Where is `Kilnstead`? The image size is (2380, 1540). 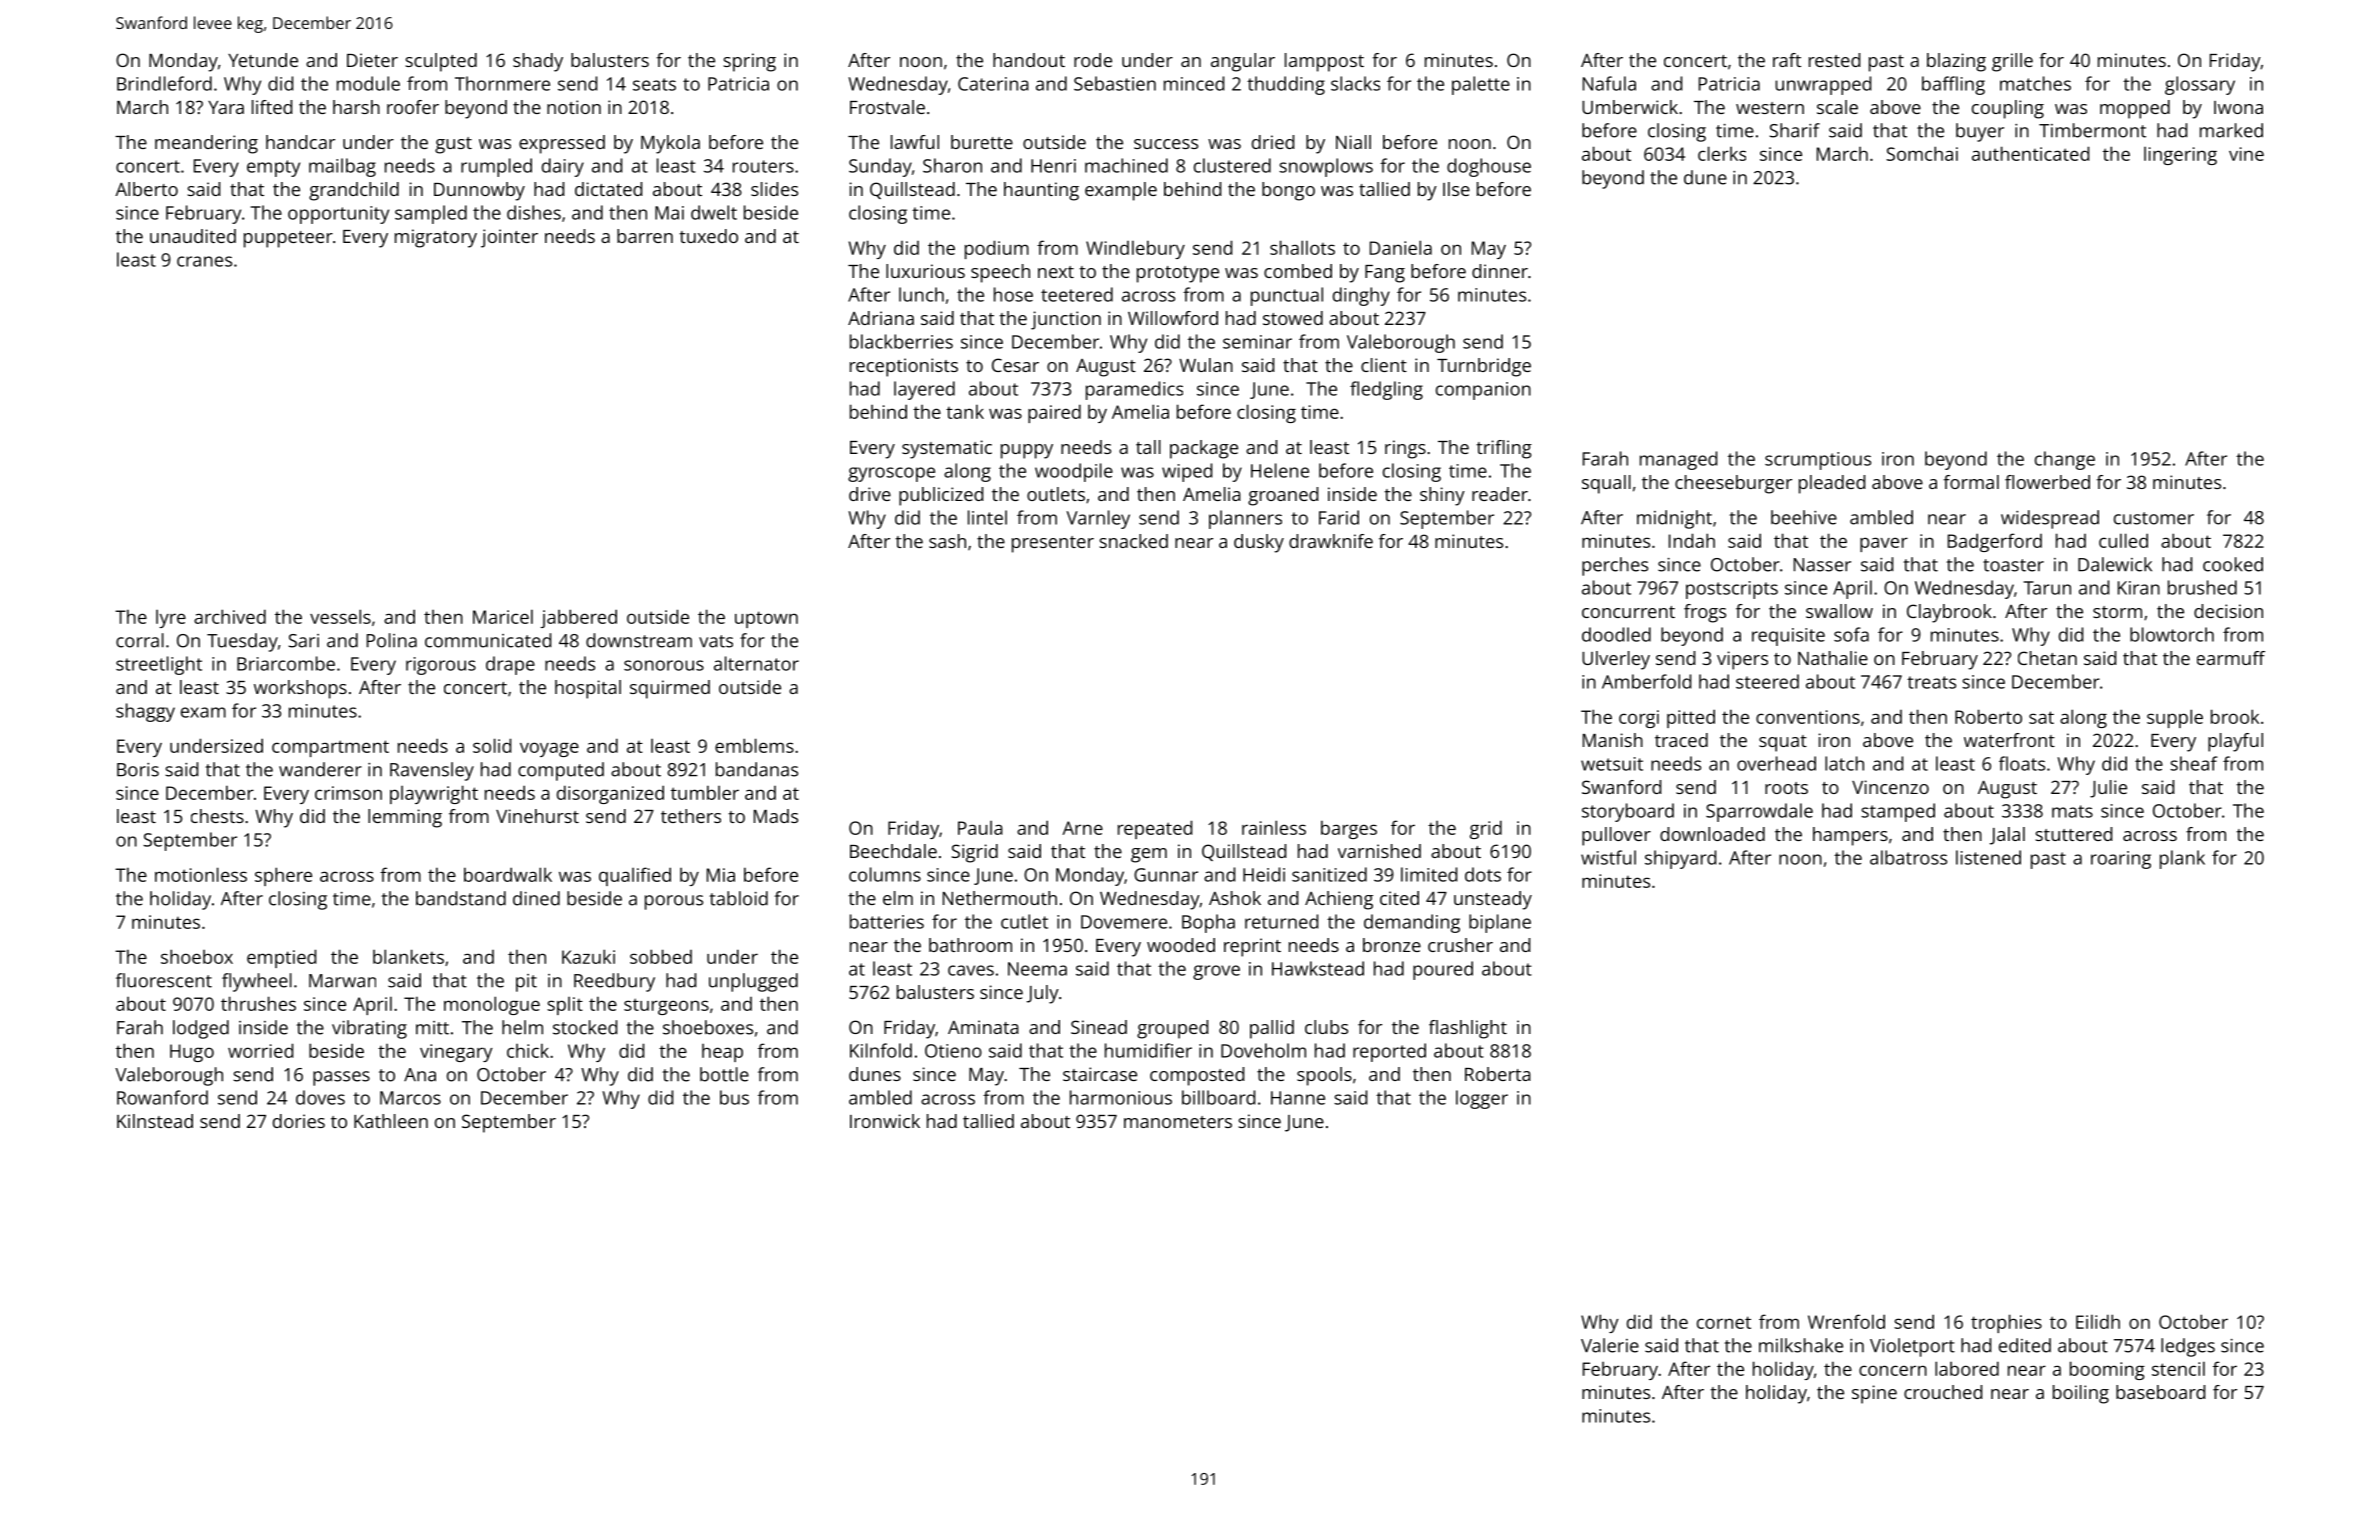 Kilnstead is located at coordinates (155, 1121).
